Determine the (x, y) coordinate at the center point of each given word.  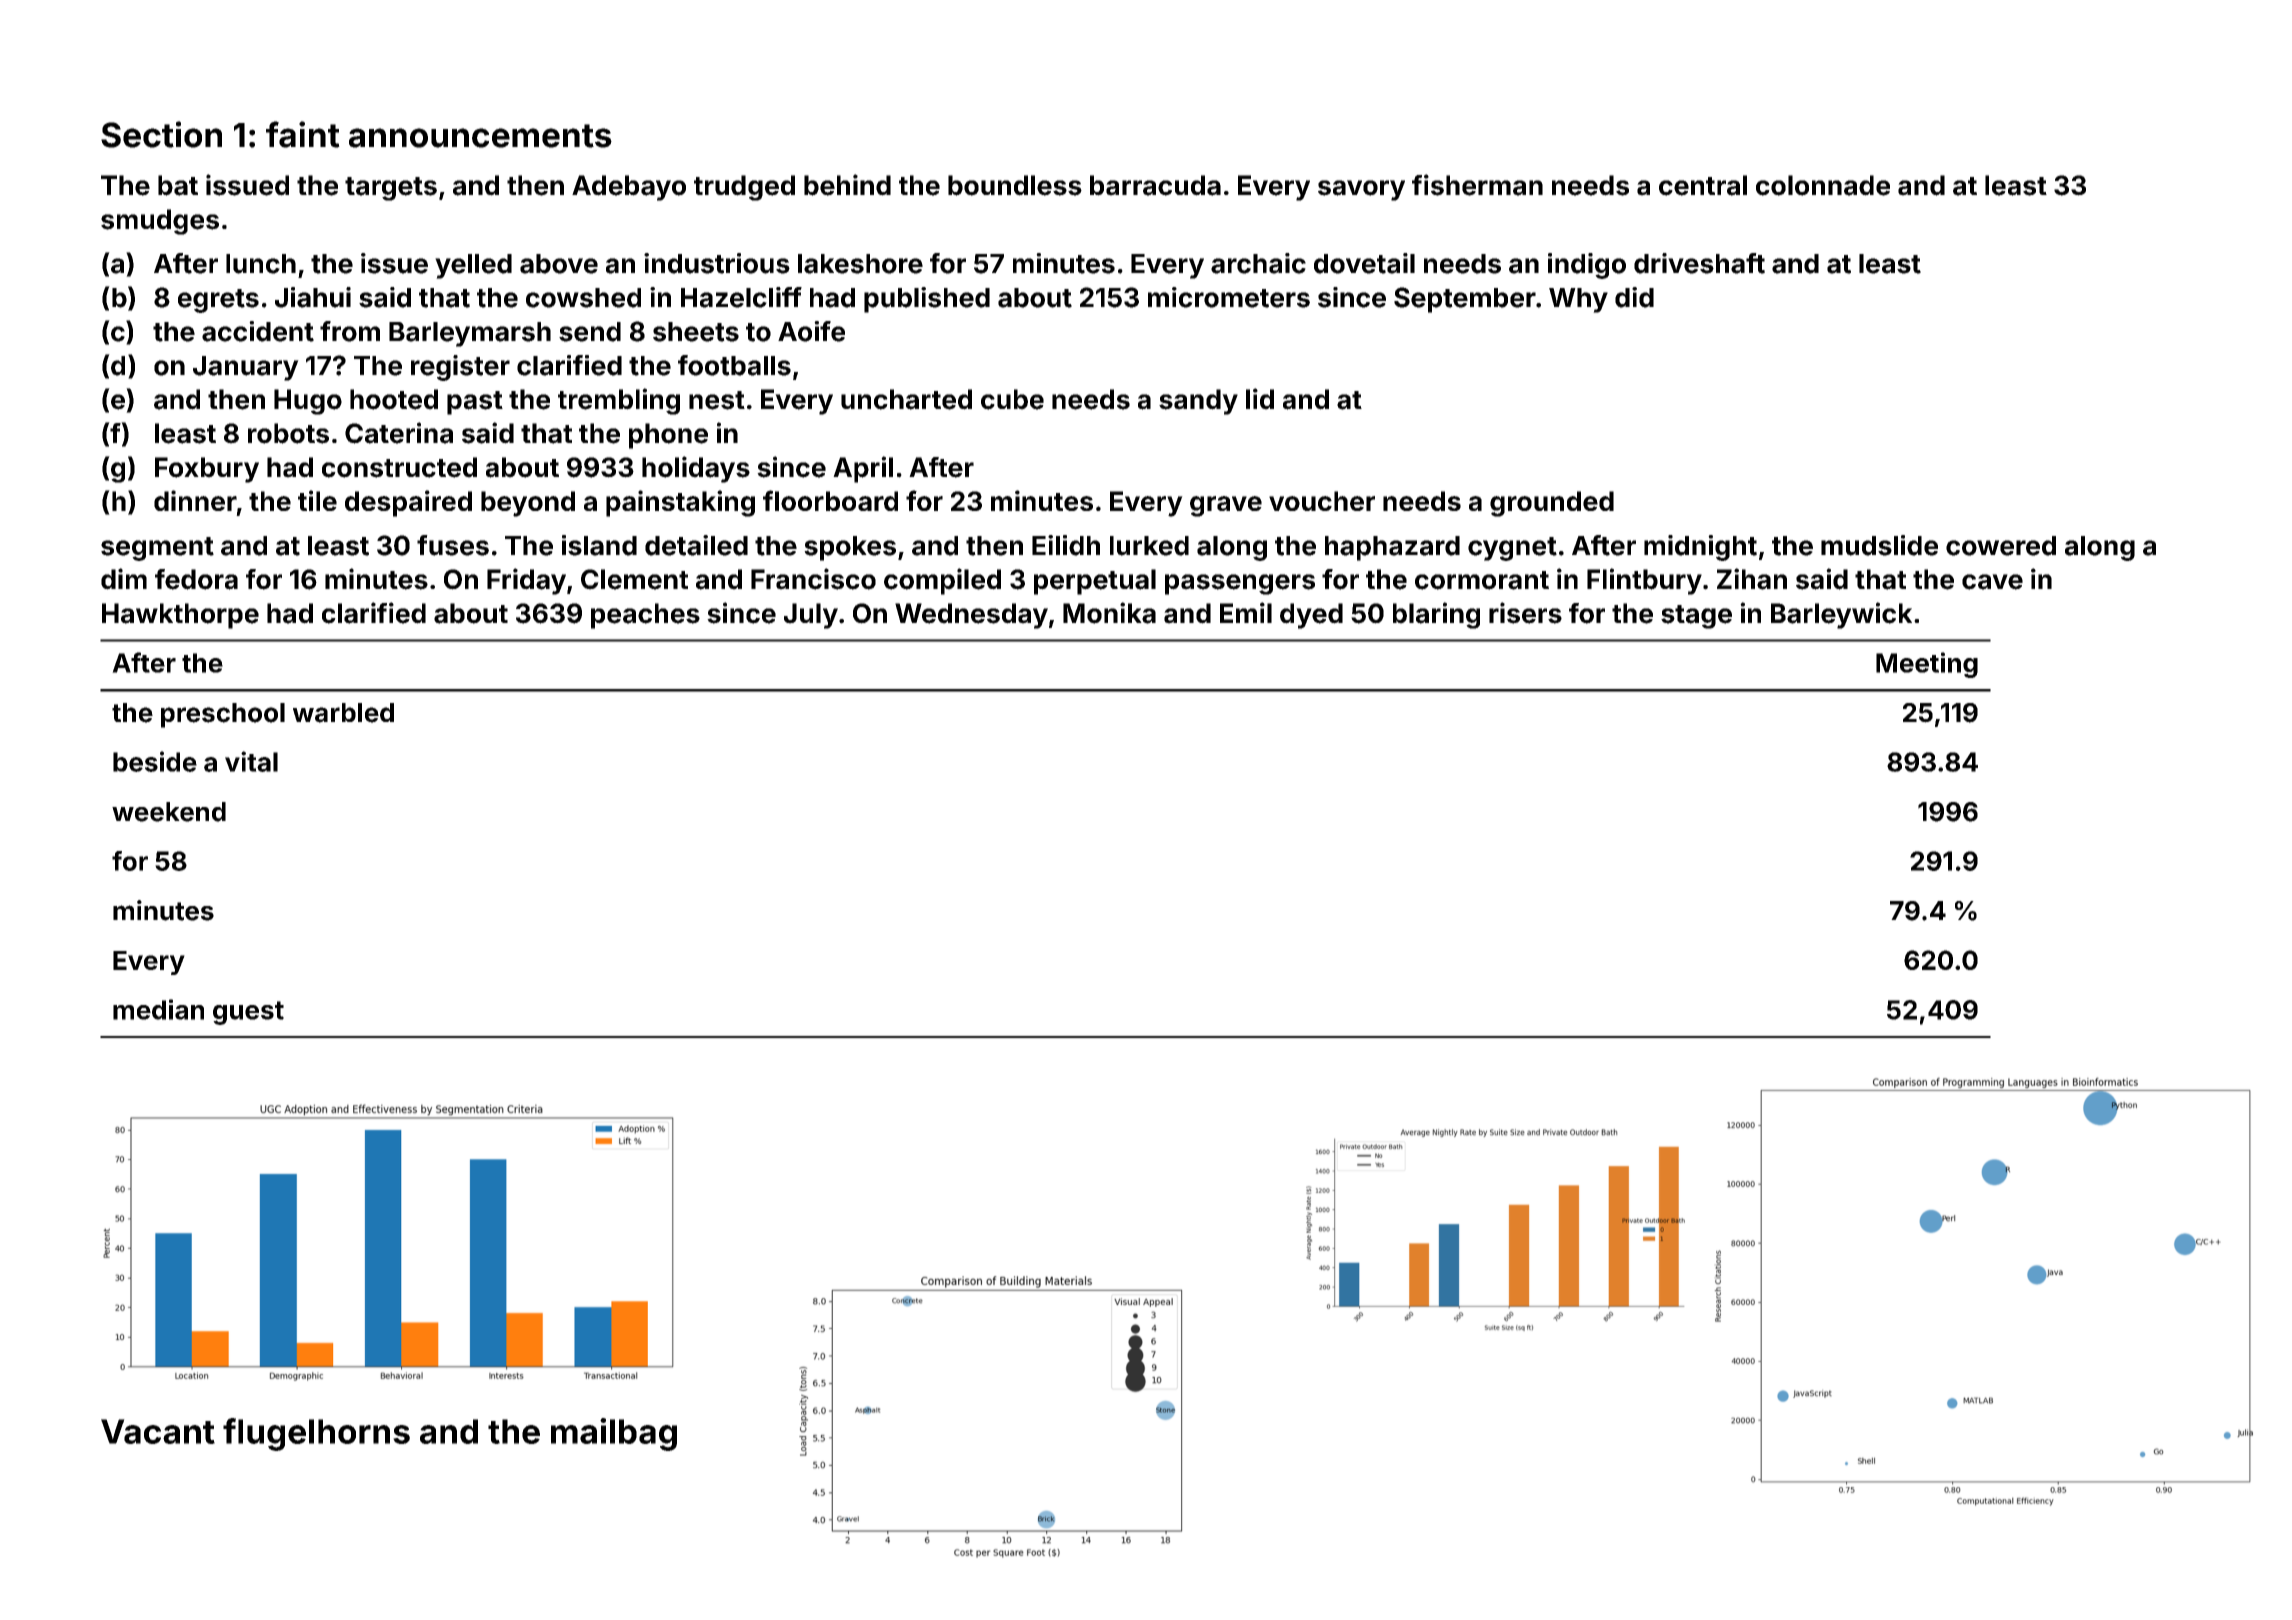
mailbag (614, 1434)
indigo (1587, 266)
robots (288, 433)
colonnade (1823, 185)
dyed (1311, 616)
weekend (169, 812)
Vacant (158, 1431)
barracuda (1155, 185)
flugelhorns (316, 1434)
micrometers (1229, 297)
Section (161, 134)
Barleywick (1841, 615)
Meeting (1927, 665)
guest (248, 1013)
